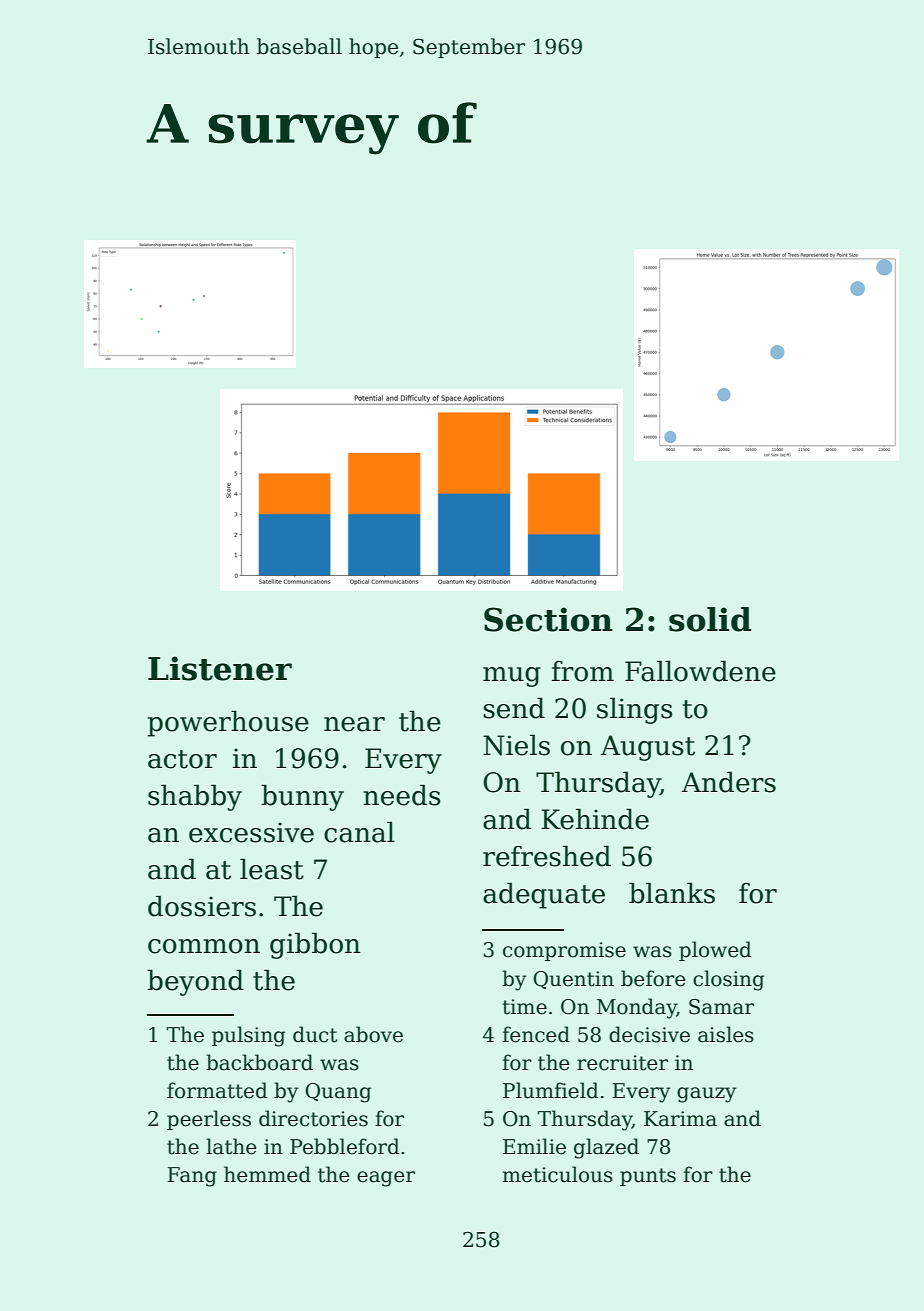 This screenshot has height=1311, width=924. Describe the element at coordinates (267, 1174) in the screenshot. I see `hemmed` at that location.
